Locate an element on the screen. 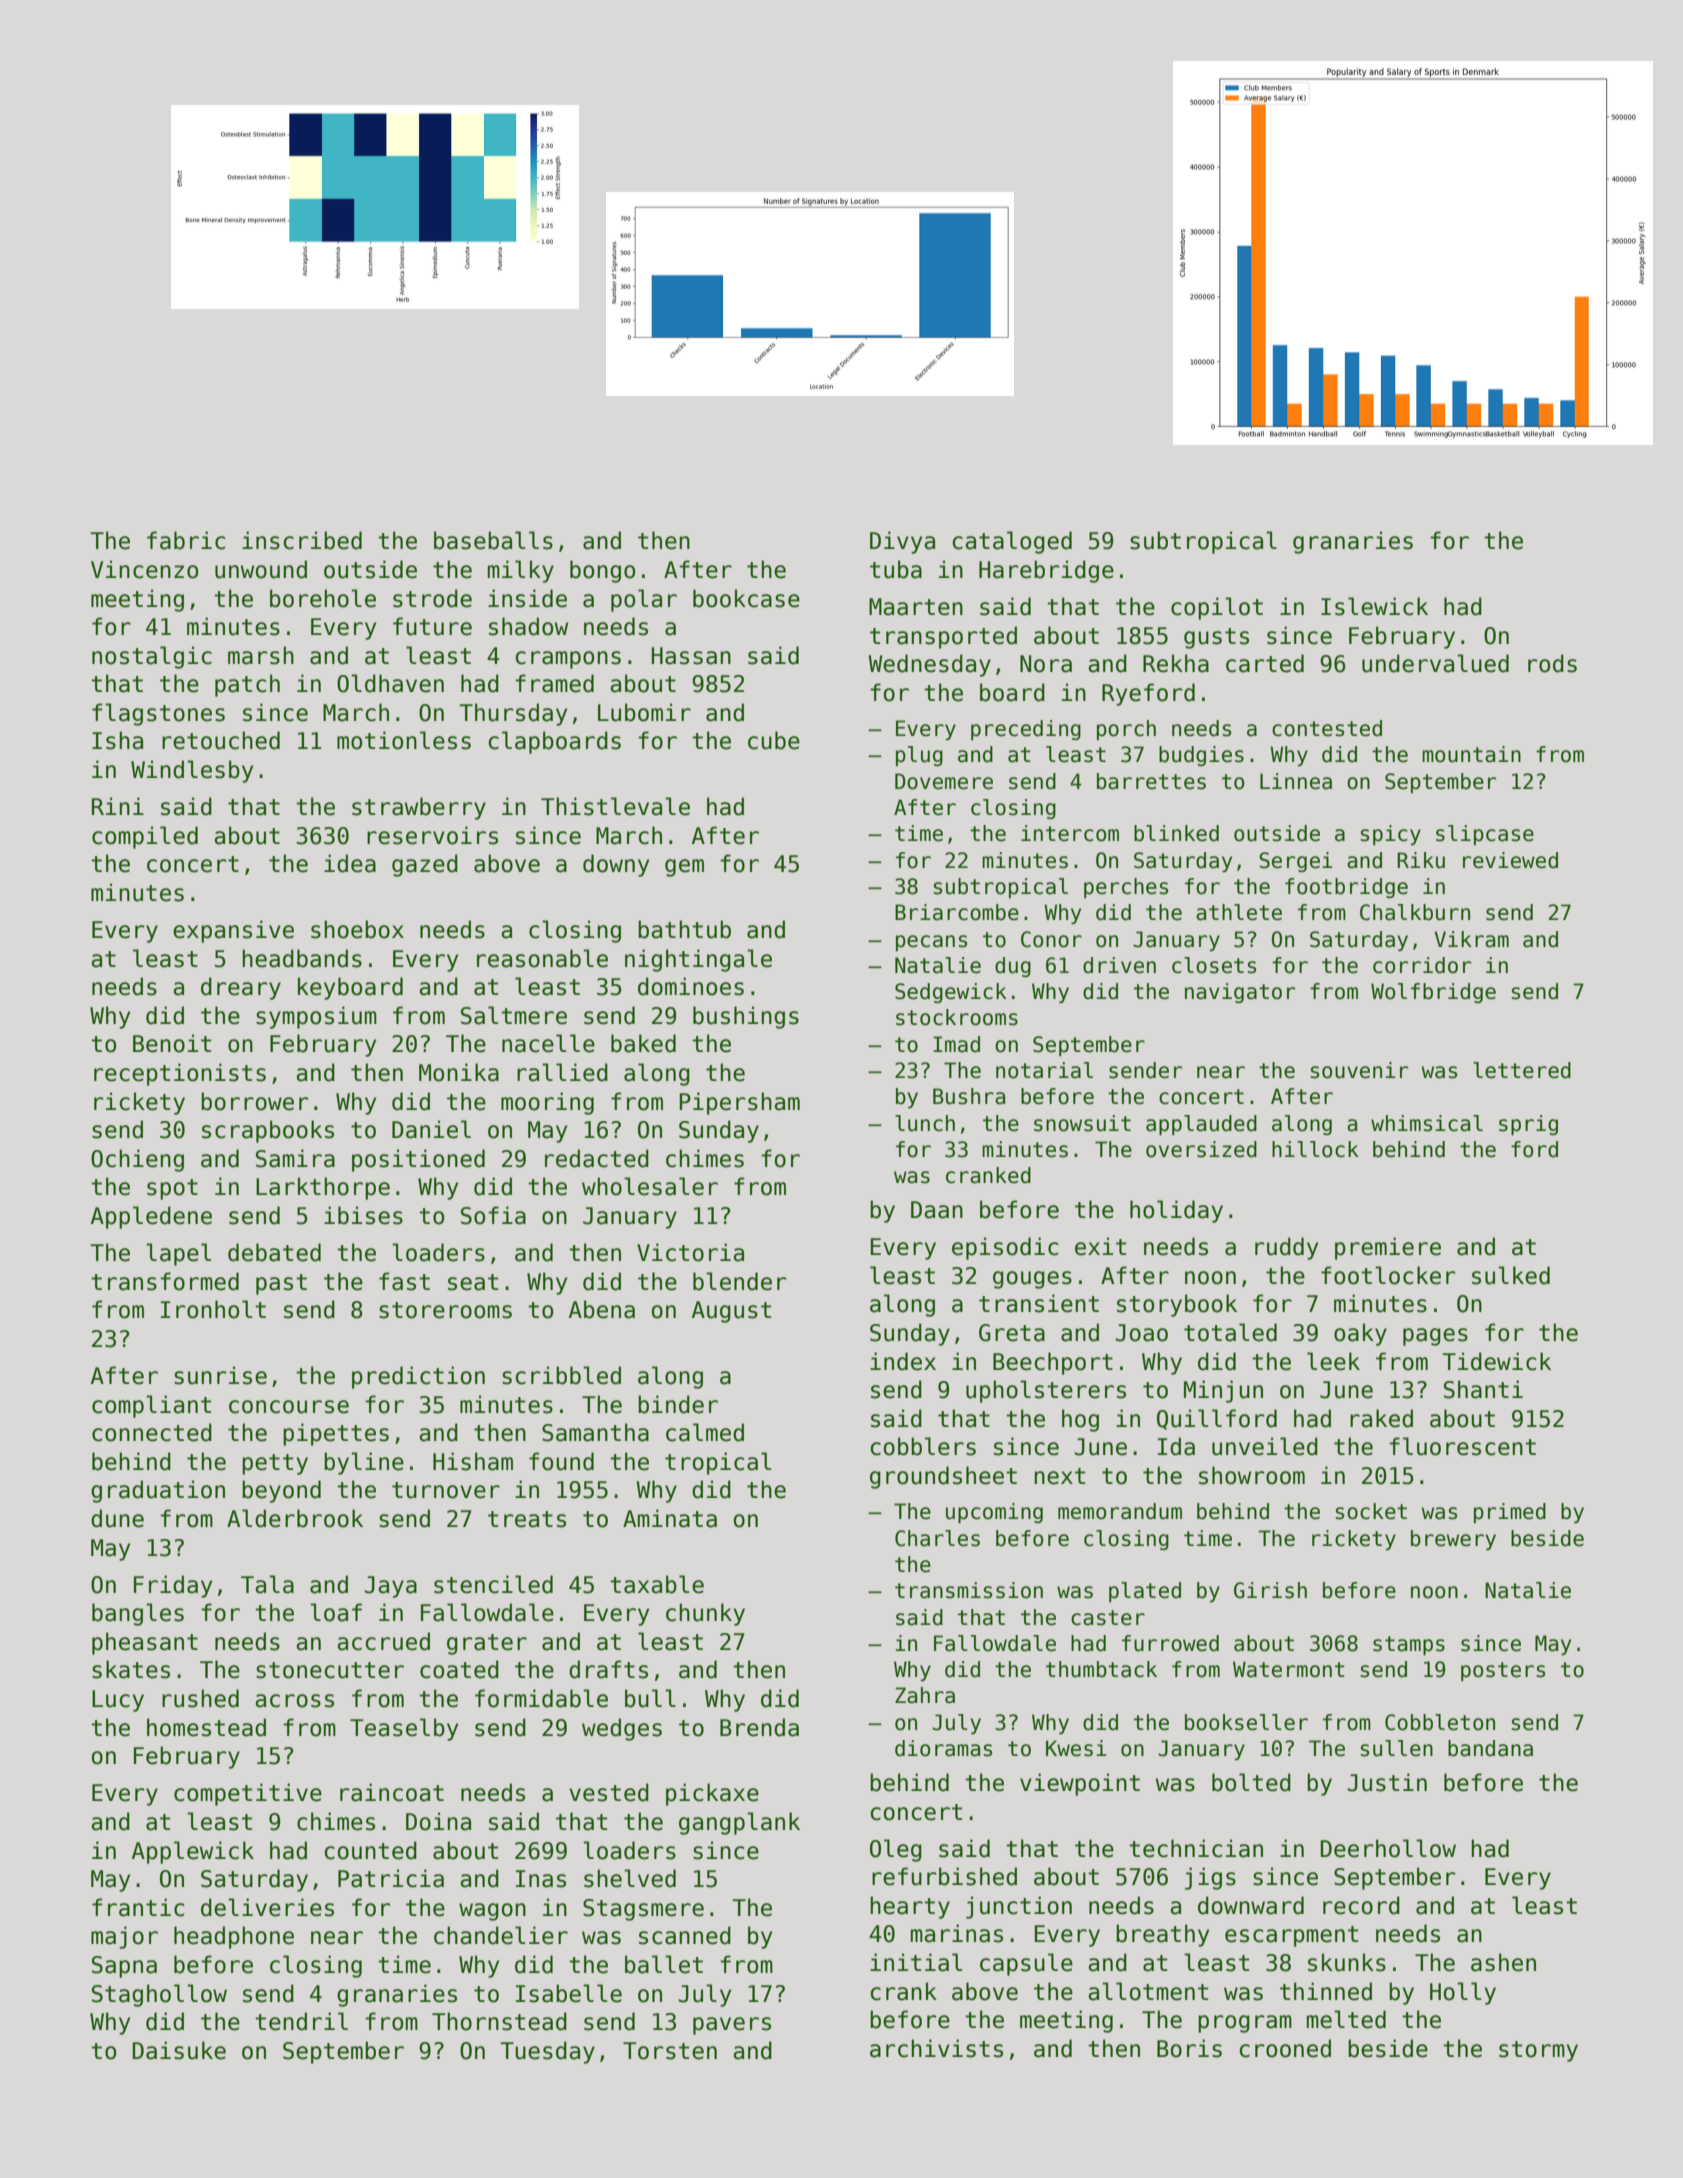 This screenshot has height=2178, width=1683. Saltmere is located at coordinates (514, 1015).
